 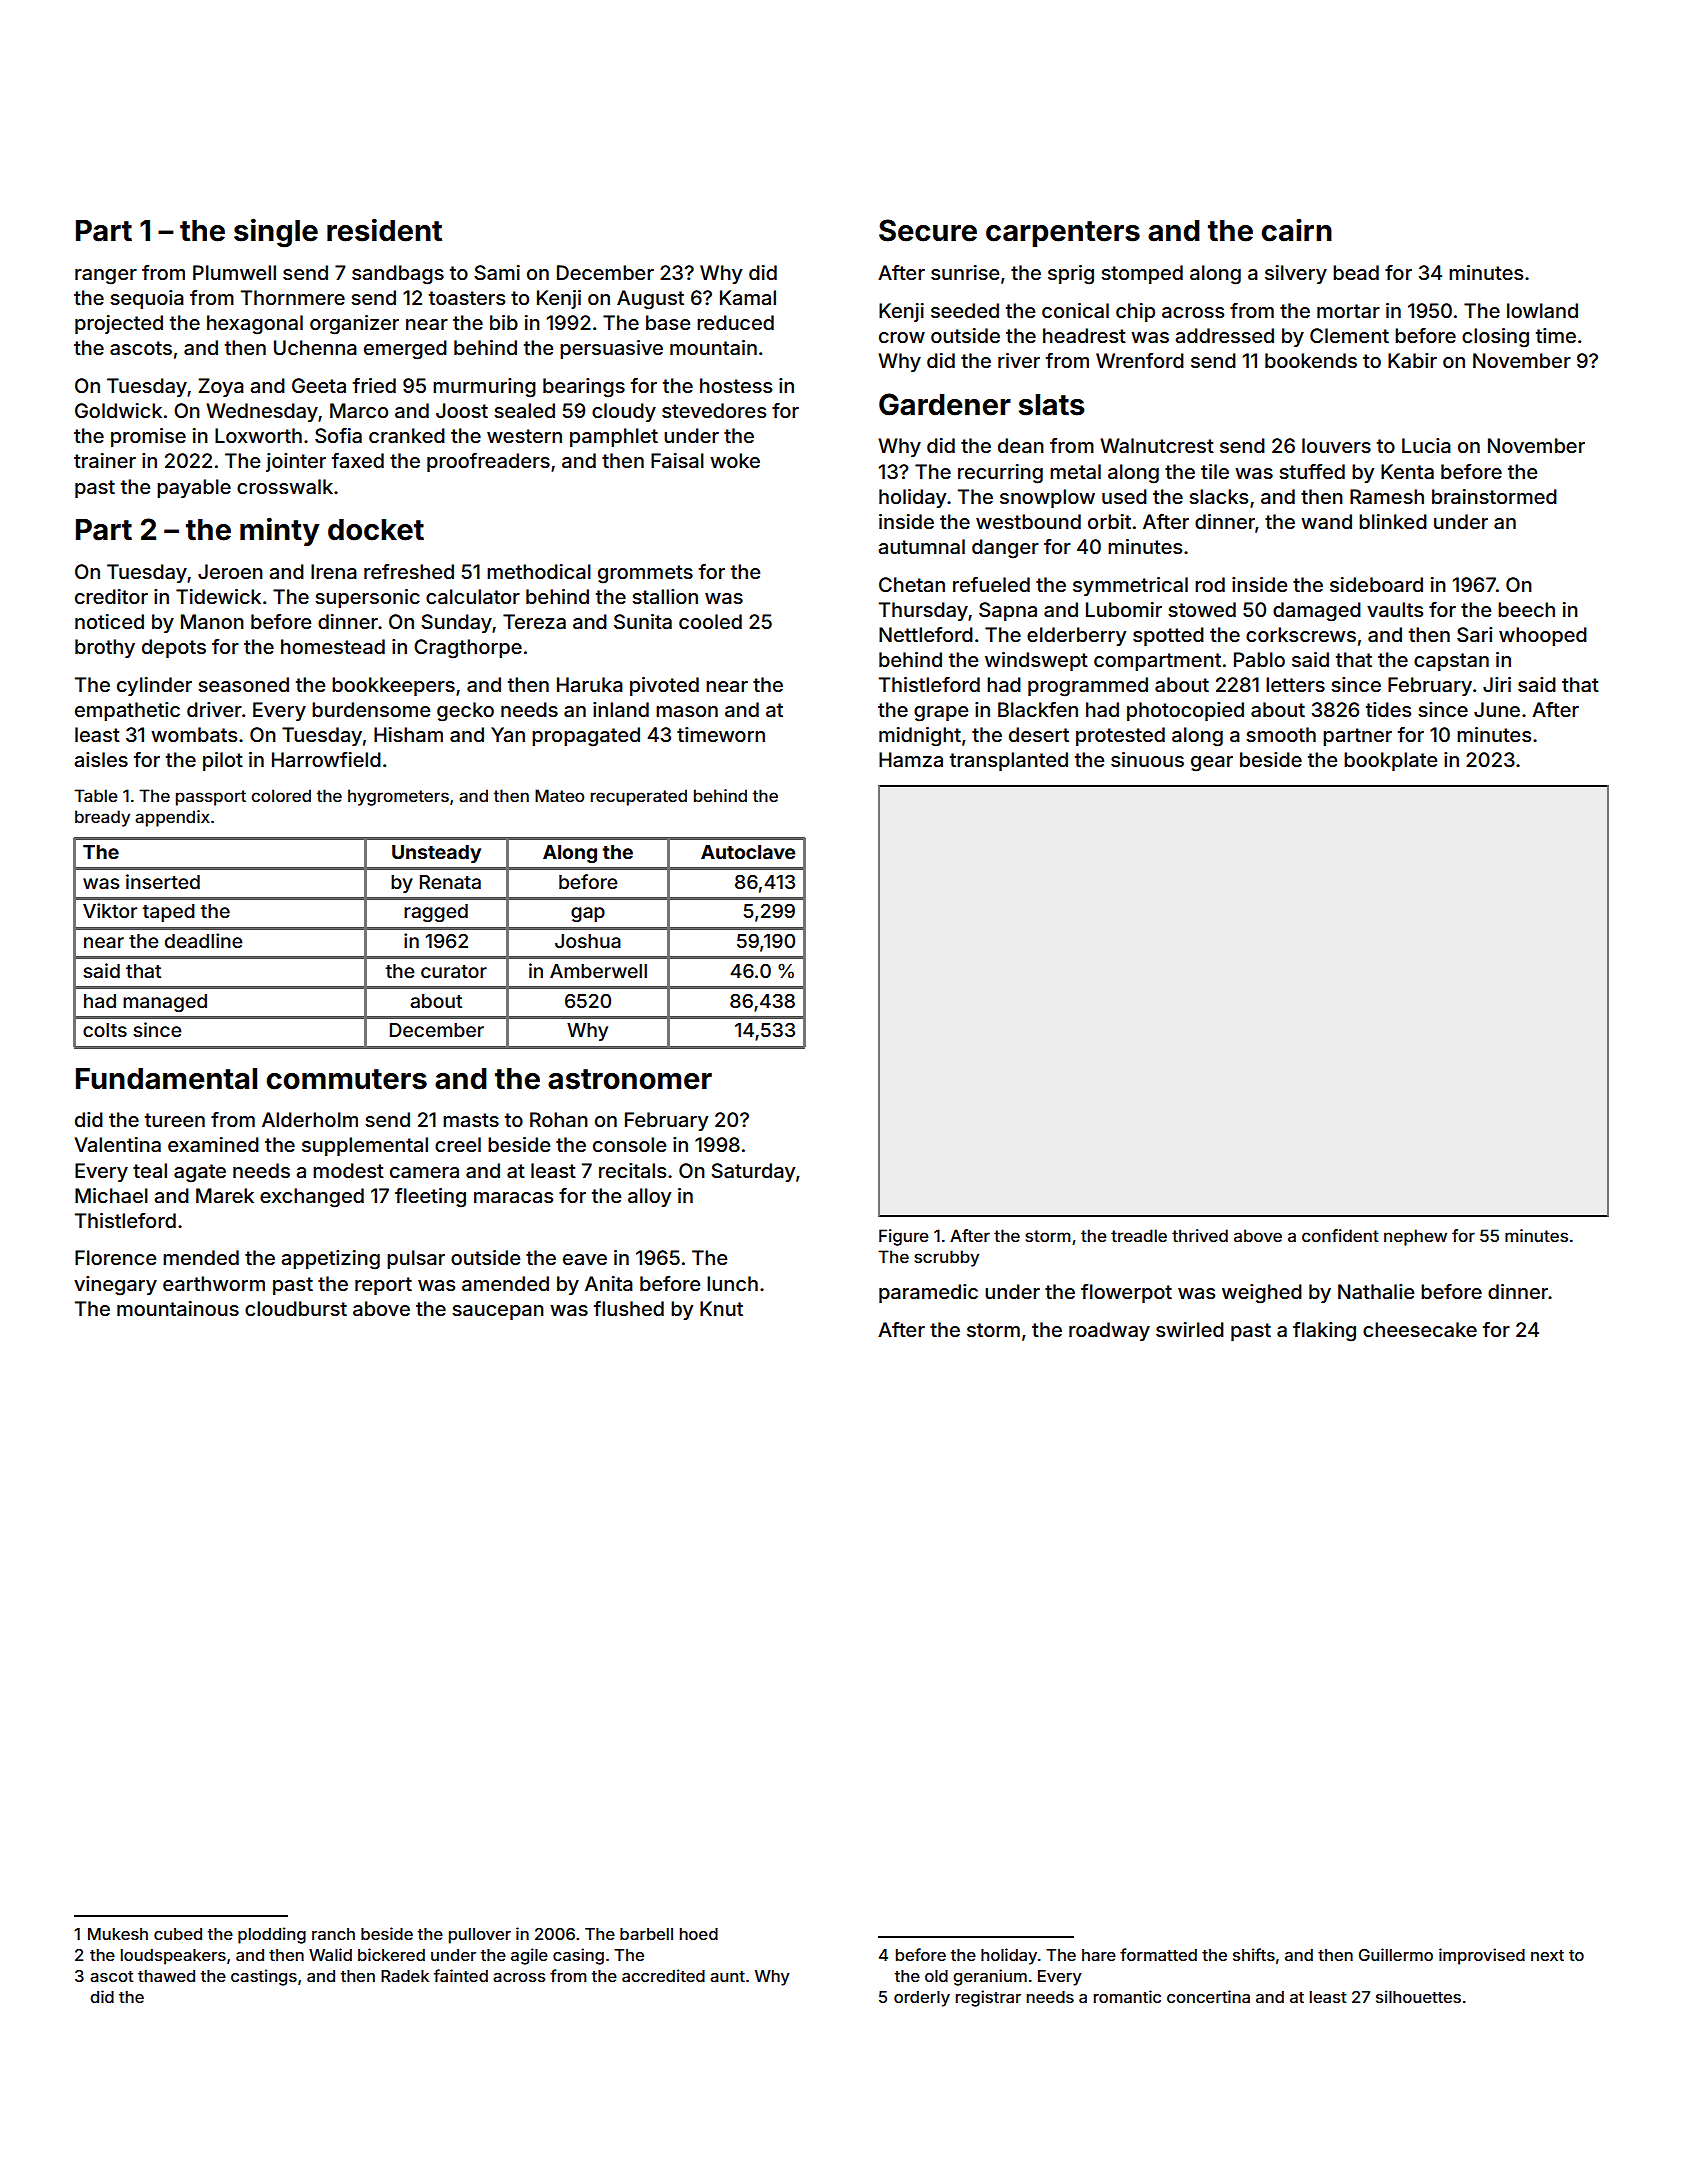 What do you see at coordinates (1190, 1329) in the screenshot?
I see `swirled` at bounding box center [1190, 1329].
